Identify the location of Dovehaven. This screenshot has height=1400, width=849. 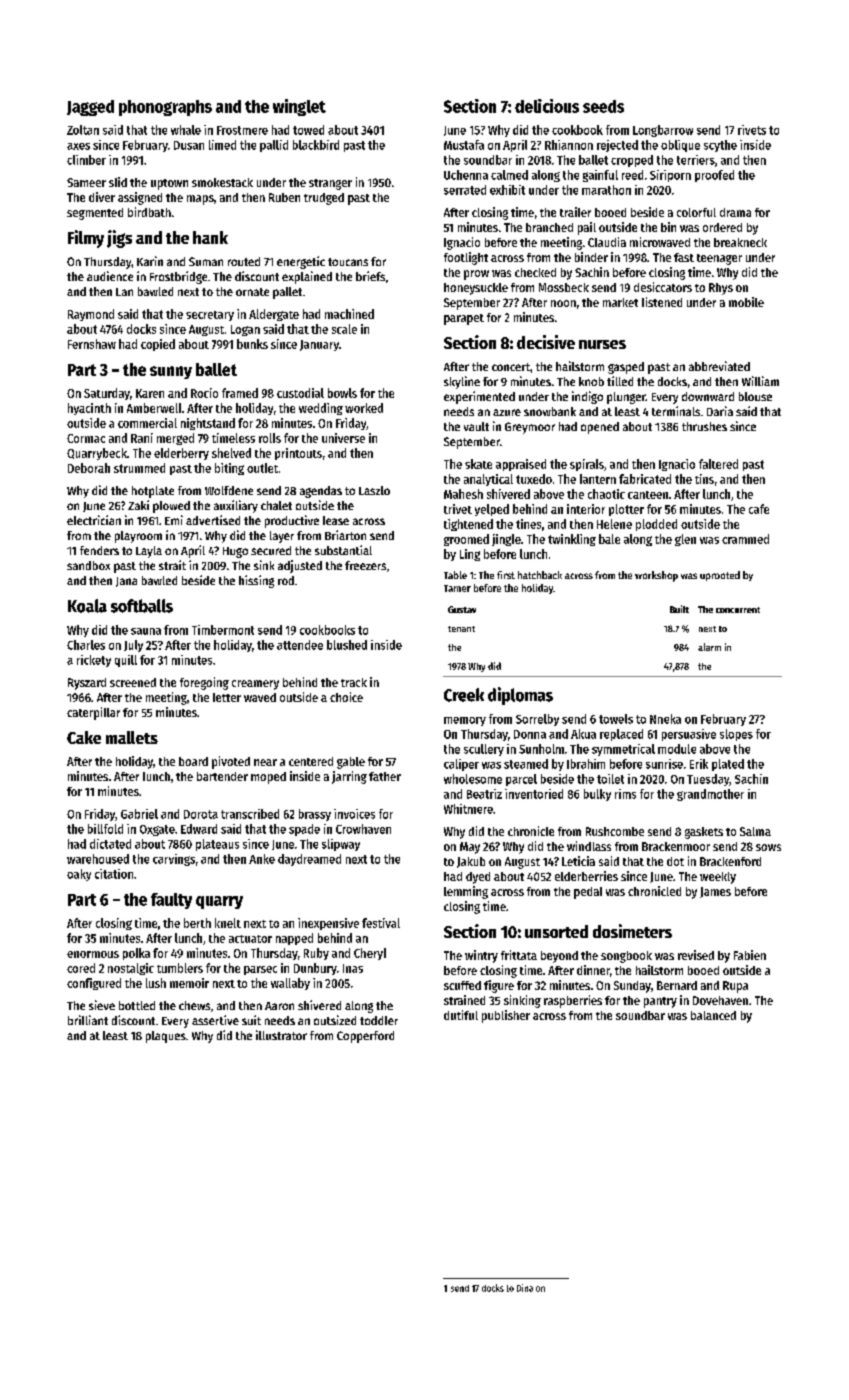
(720, 1000).
